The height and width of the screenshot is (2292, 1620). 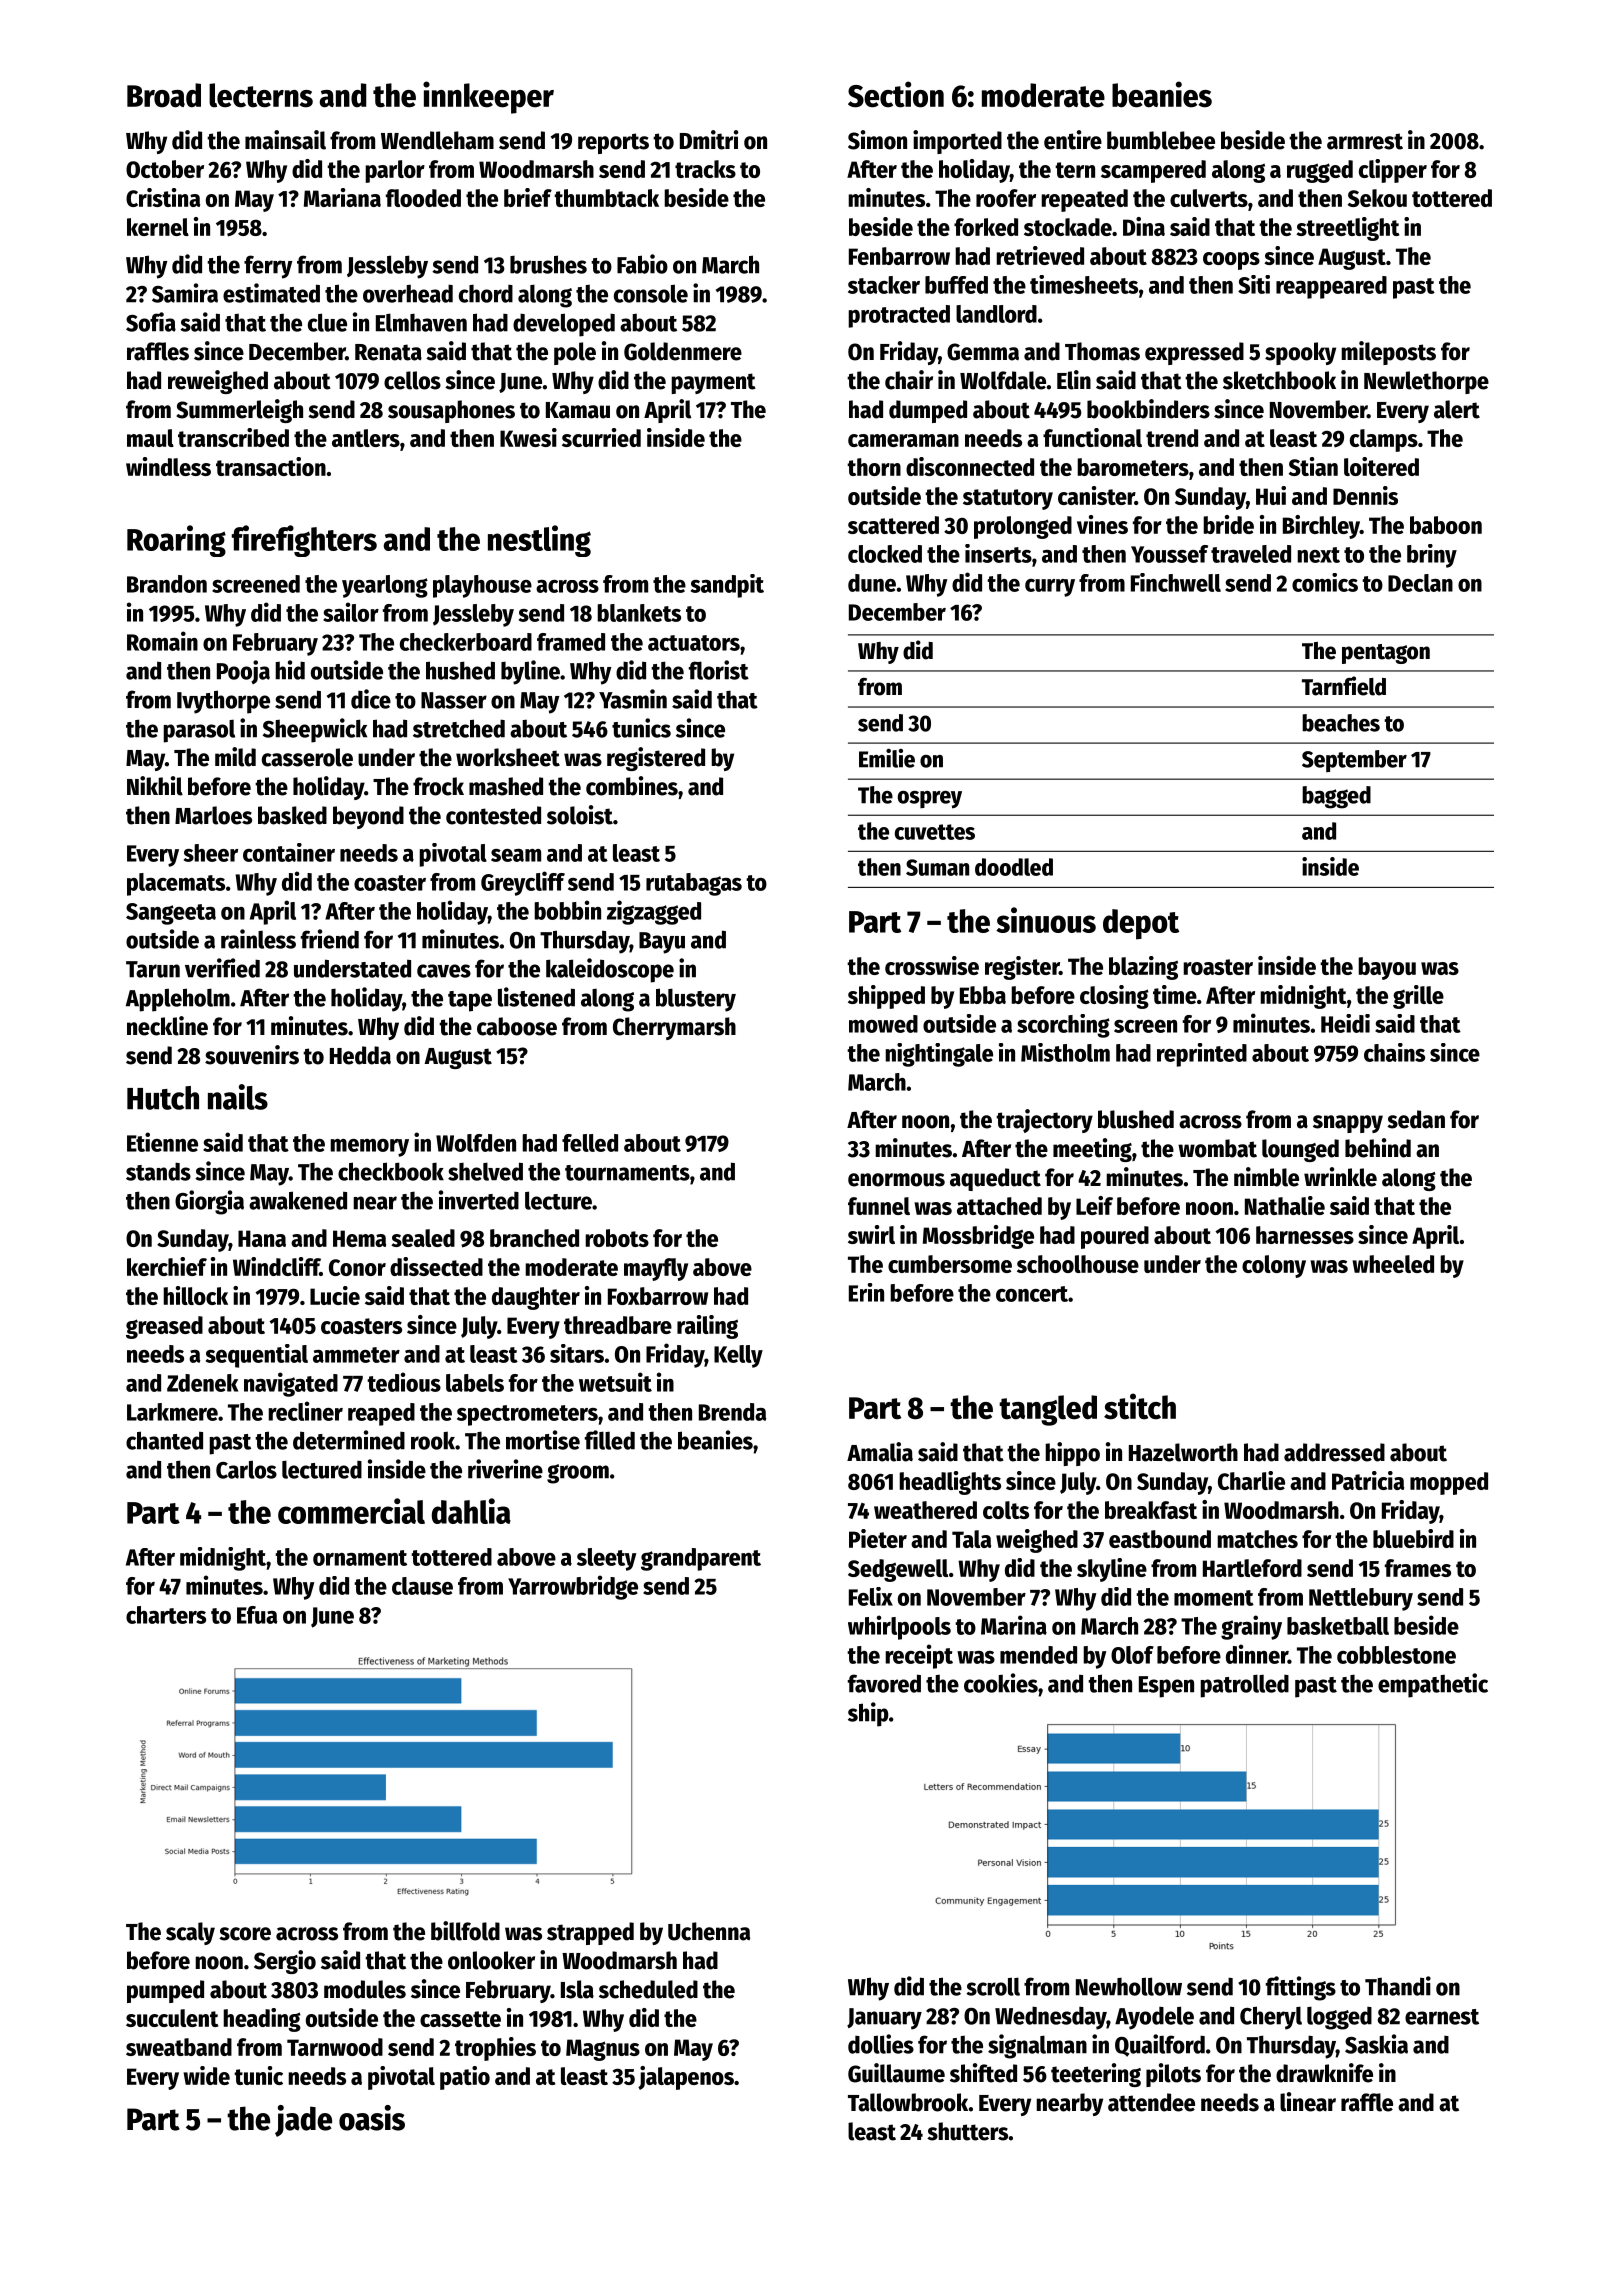 What do you see at coordinates (950, 1264) in the screenshot?
I see `cumbersome` at bounding box center [950, 1264].
